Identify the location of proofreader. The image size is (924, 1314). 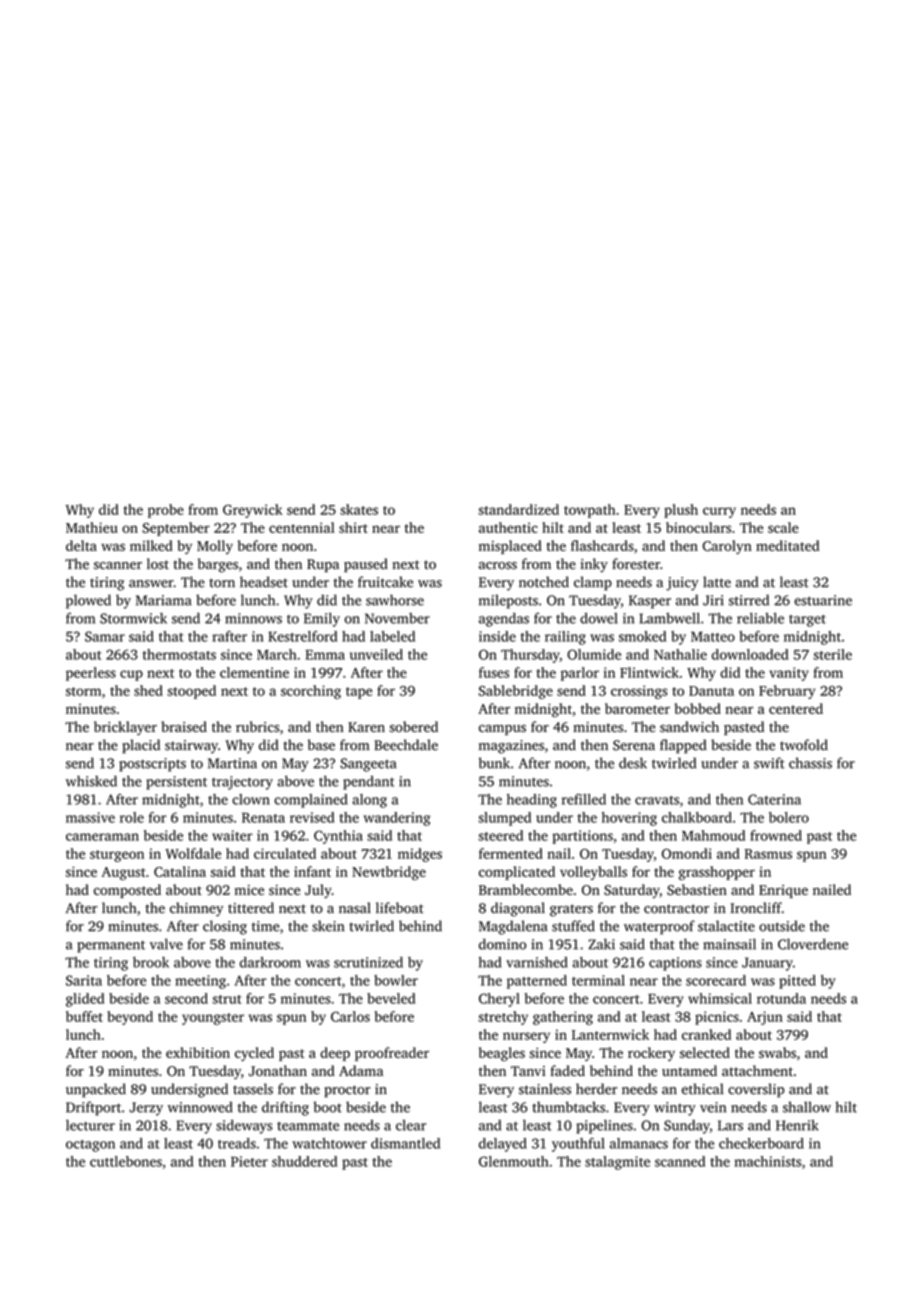
(392, 1054).
